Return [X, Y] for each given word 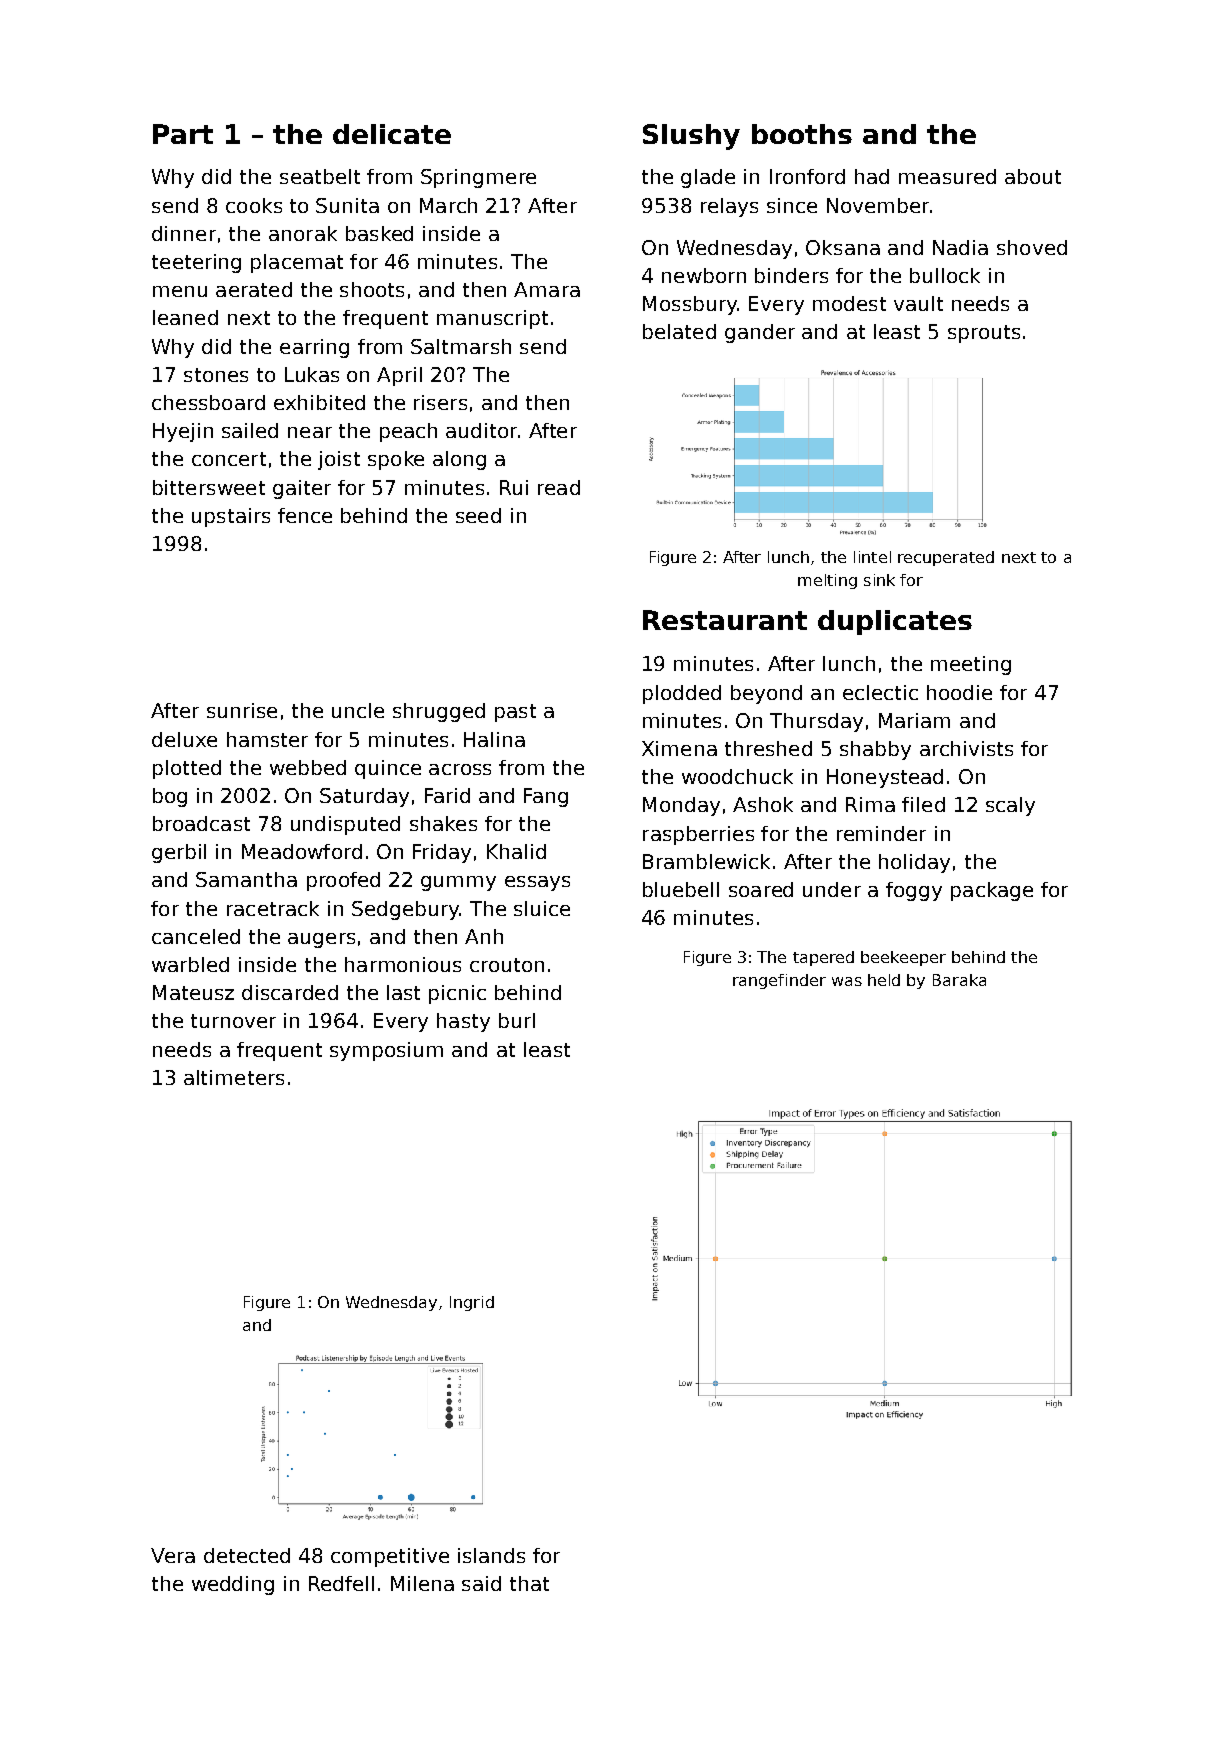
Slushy [691, 137]
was [847, 981]
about [1033, 176]
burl [517, 1020]
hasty [463, 1022]
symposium [386, 1051]
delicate [392, 134]
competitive [390, 1557]
